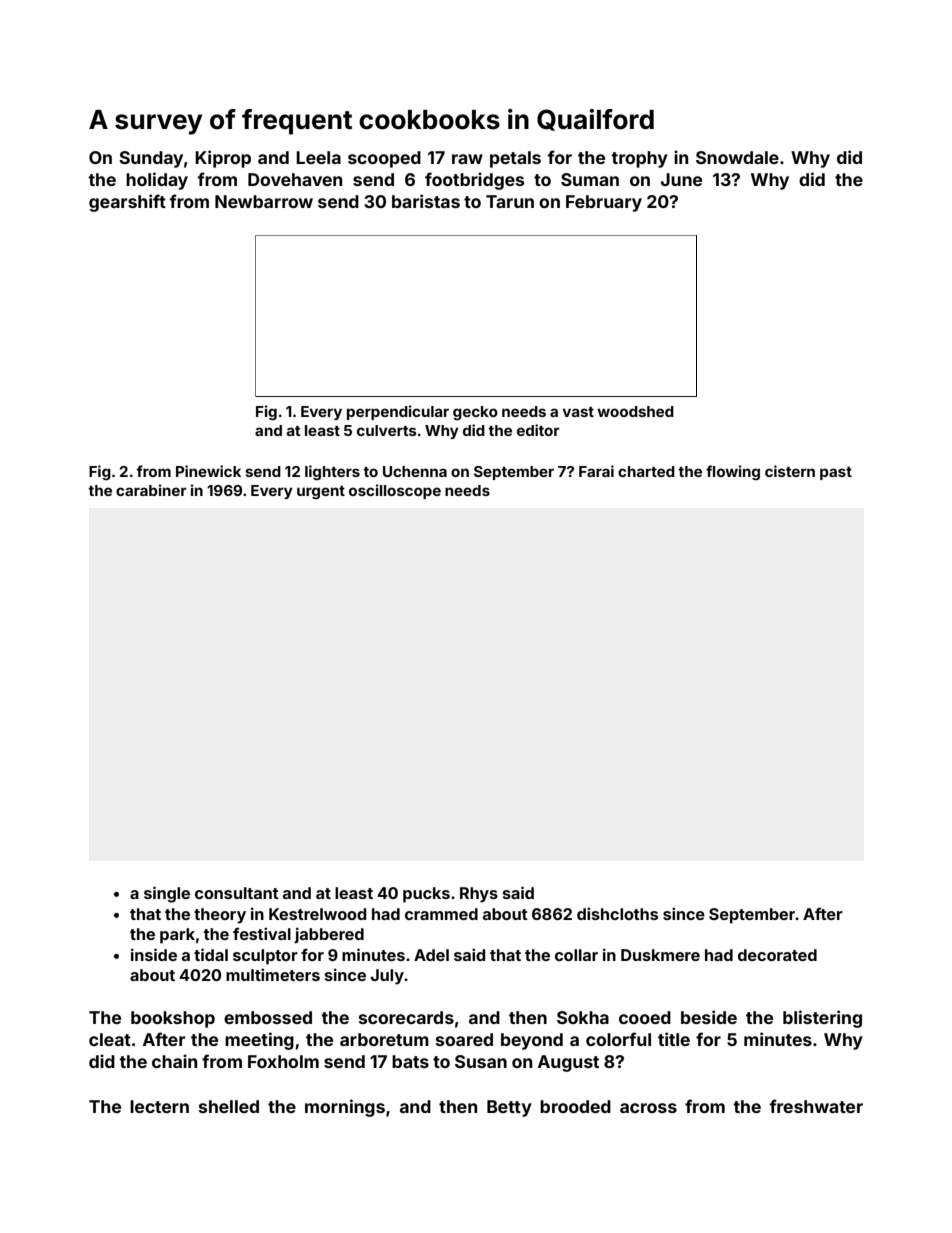  What do you see at coordinates (604, 203) in the screenshot?
I see `February` at bounding box center [604, 203].
